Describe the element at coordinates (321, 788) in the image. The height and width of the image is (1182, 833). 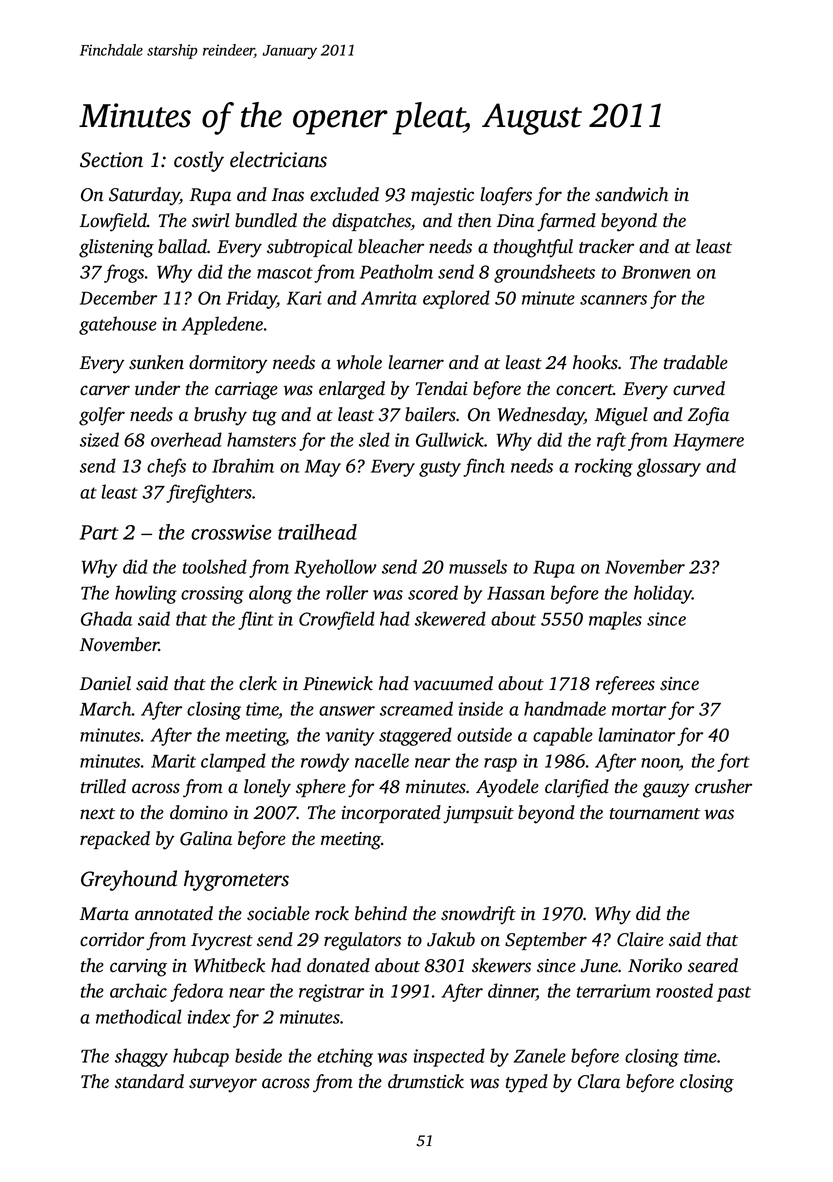
I see `sphere` at that location.
